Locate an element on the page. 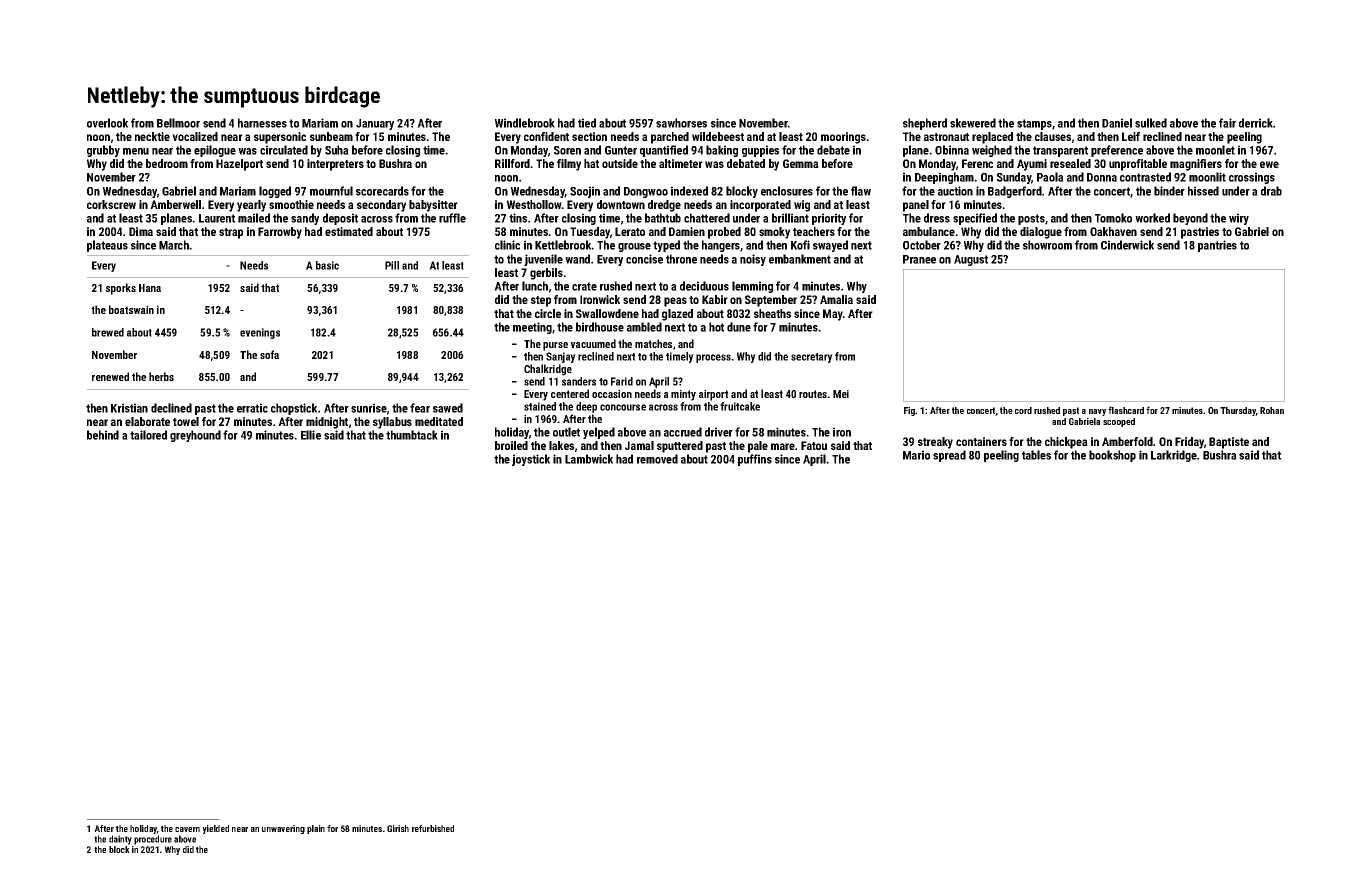  Rohan is located at coordinates (1272, 410).
